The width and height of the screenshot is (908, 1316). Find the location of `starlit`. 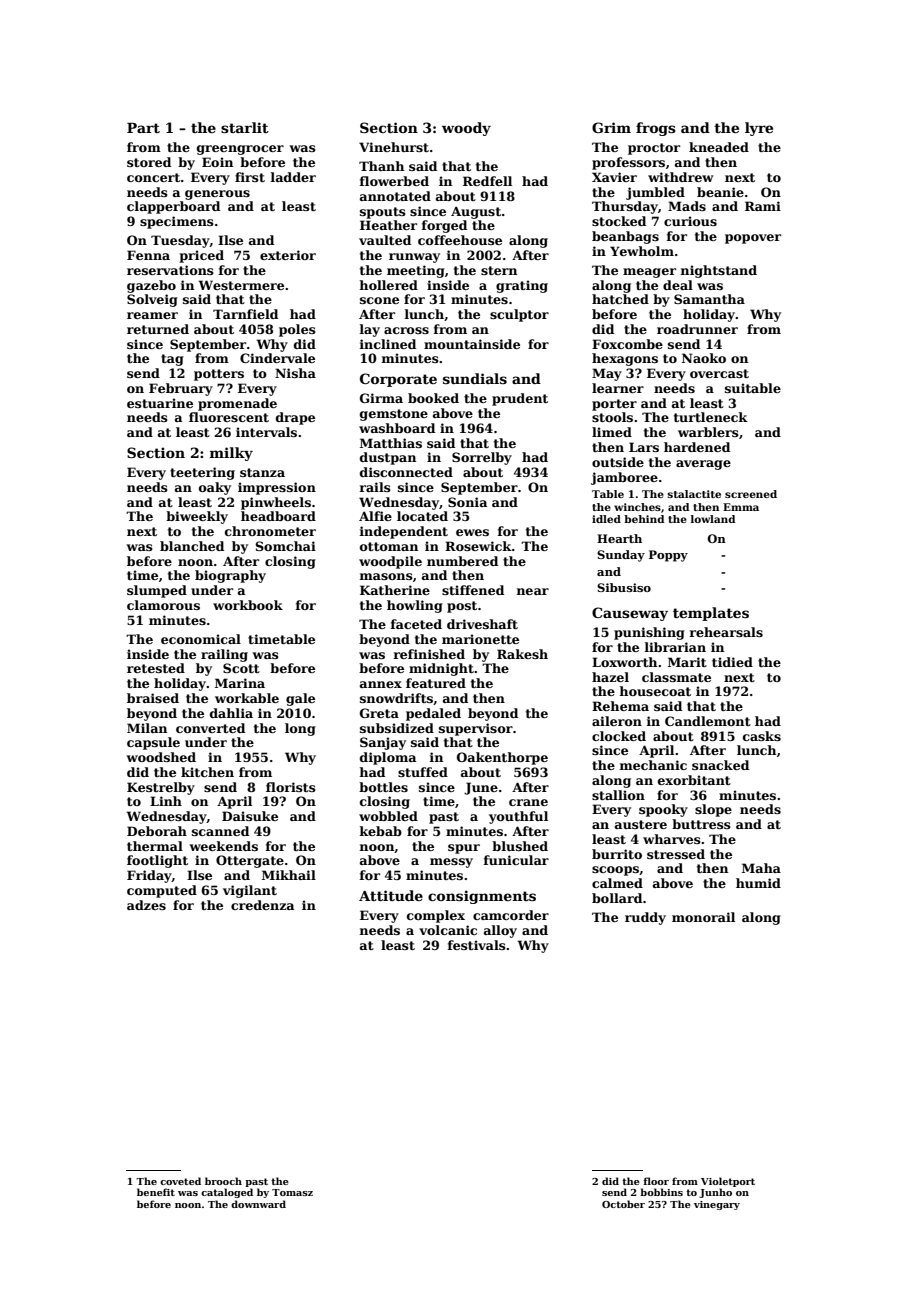

starlit is located at coordinates (245, 127).
